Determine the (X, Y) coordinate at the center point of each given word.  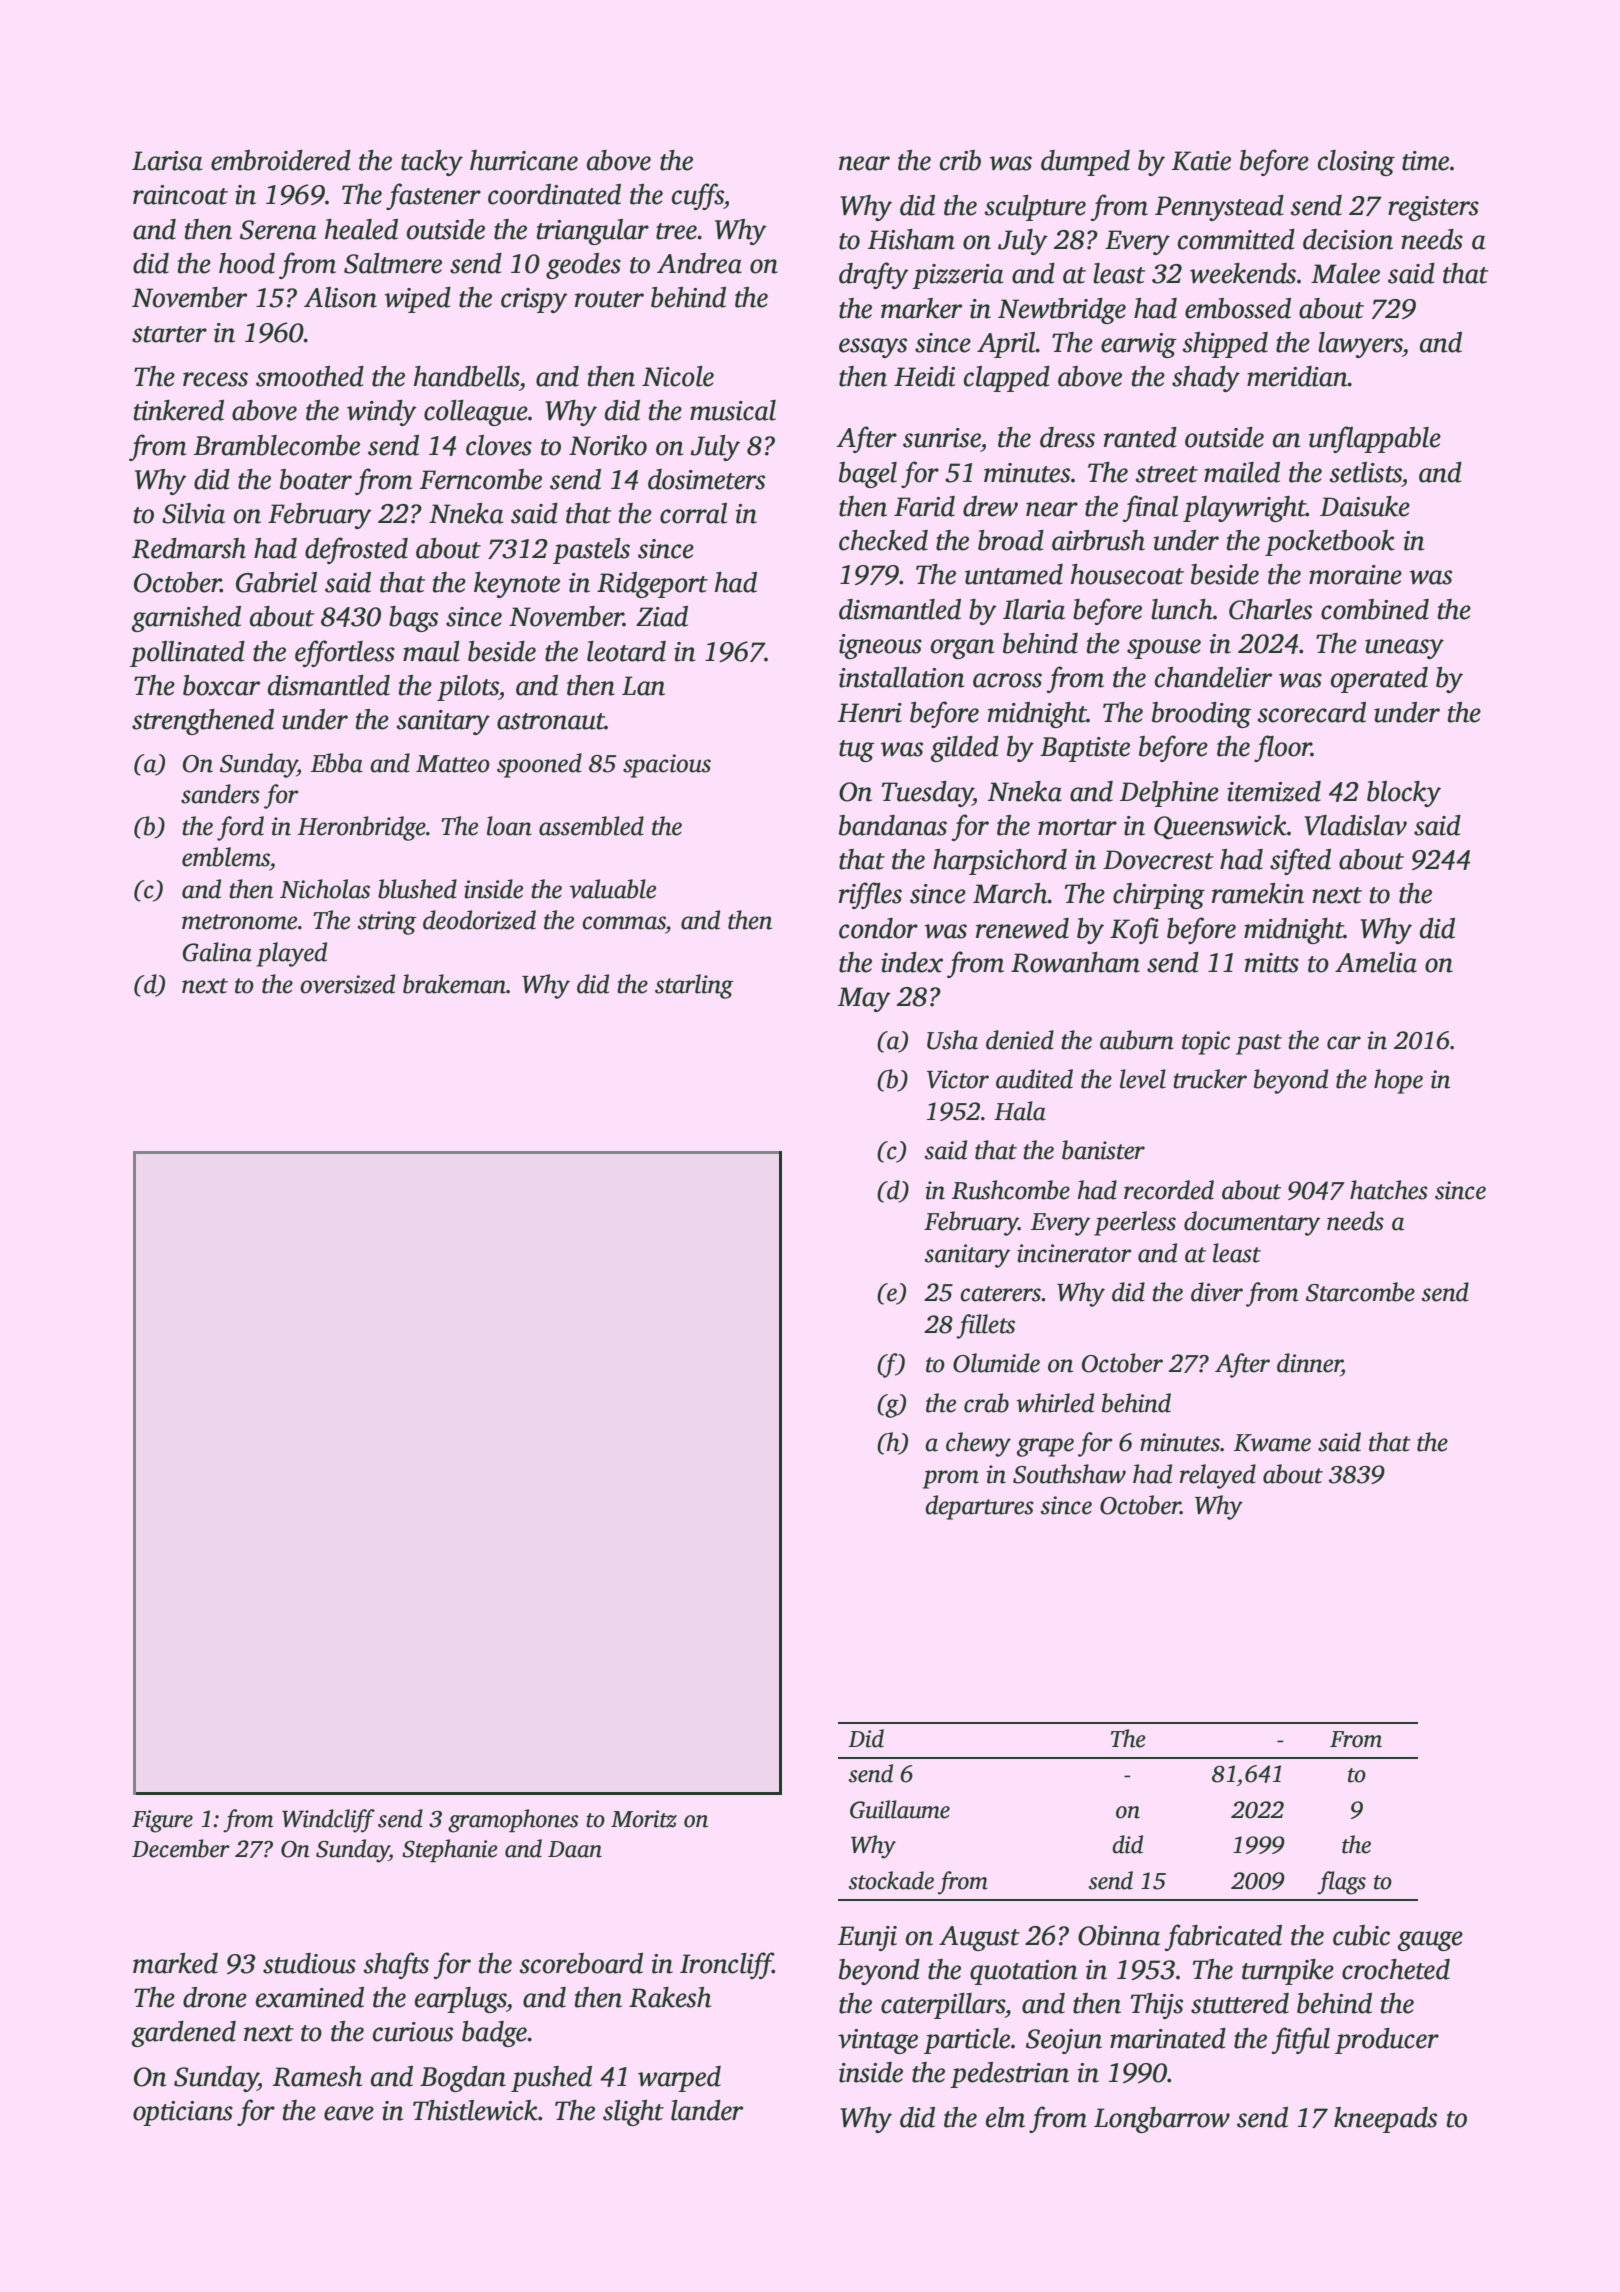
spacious (667, 766)
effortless (345, 653)
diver (1217, 1292)
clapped (1007, 379)
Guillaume (900, 1809)
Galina (217, 952)
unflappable (1375, 439)
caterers (1000, 1294)
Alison (340, 297)
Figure (162, 1821)
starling (694, 986)
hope (1398, 1081)
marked (175, 1963)
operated (1379, 680)
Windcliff (328, 1821)
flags (1341, 1883)
